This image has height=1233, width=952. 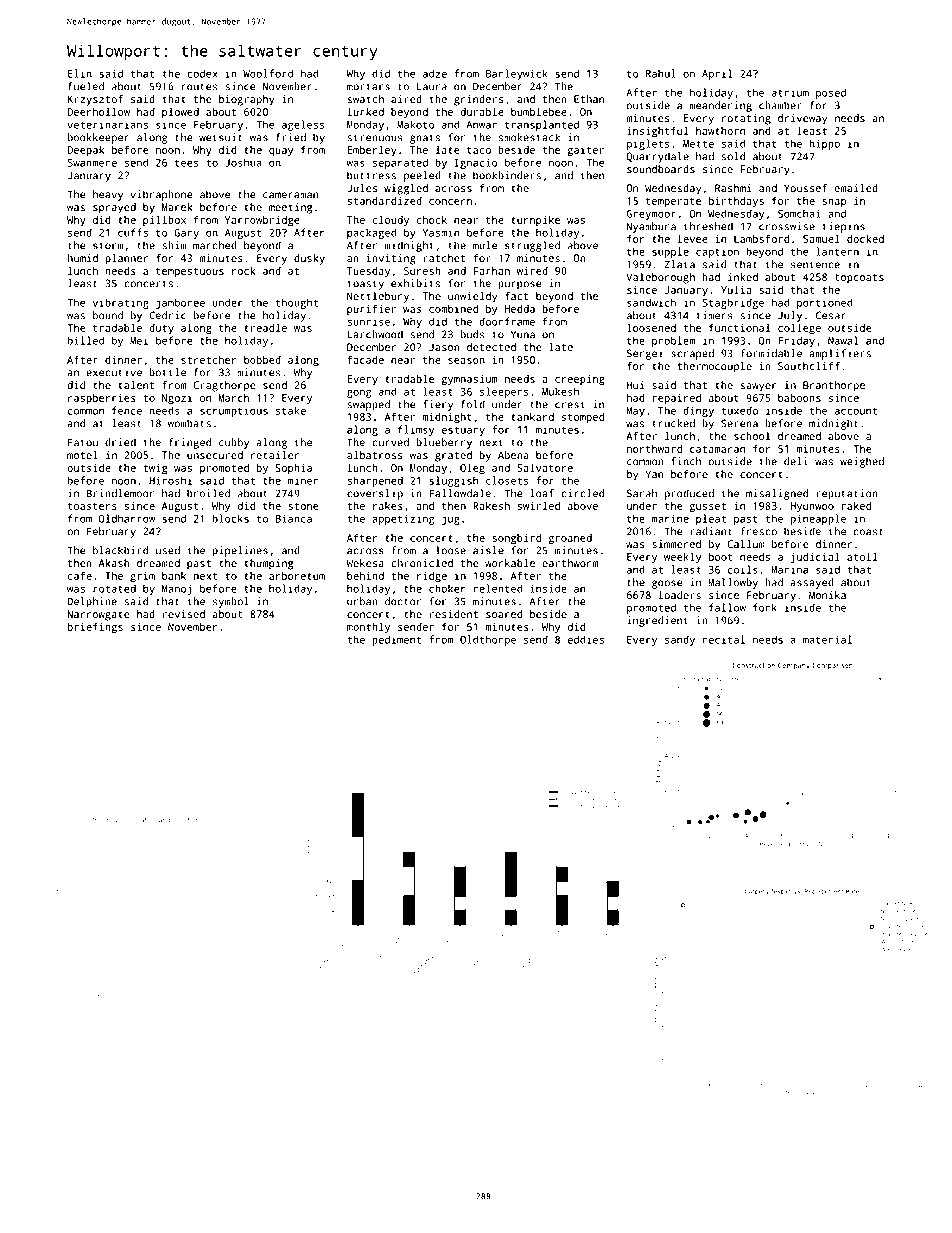 I want to click on Ignacio, so click(x=476, y=163).
